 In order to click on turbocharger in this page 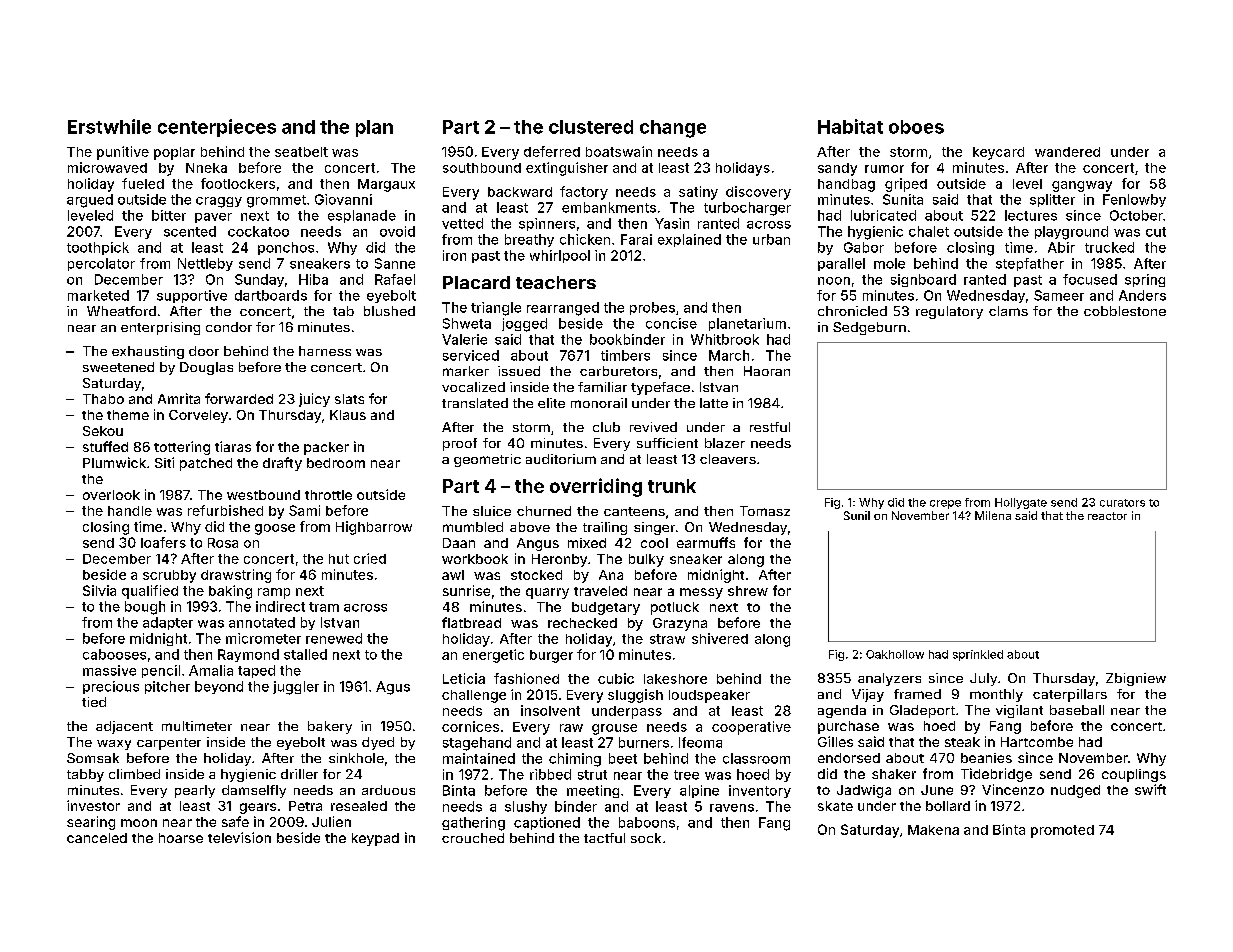, I will do `click(747, 209)`.
